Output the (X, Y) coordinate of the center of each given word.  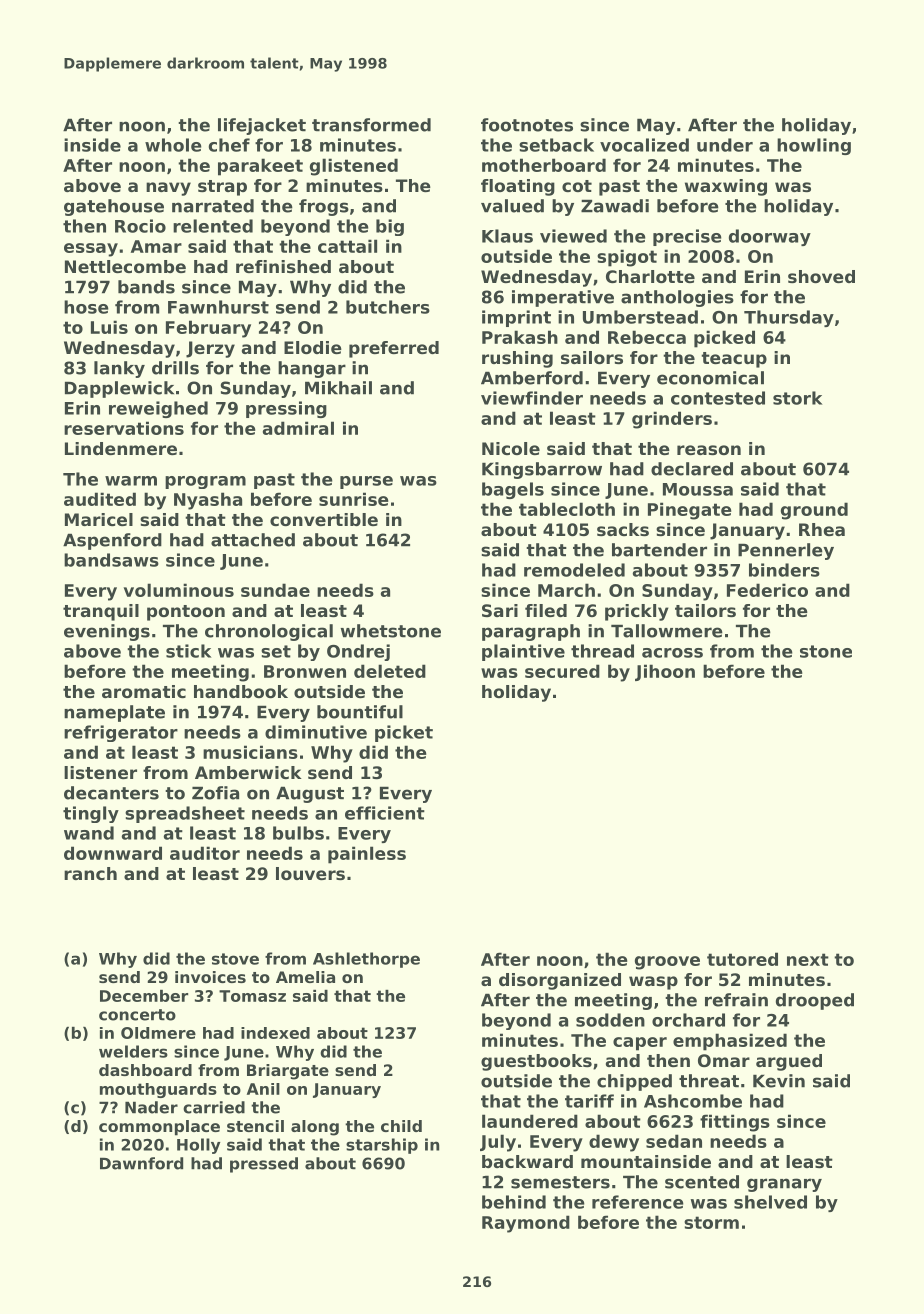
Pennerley (786, 551)
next (808, 959)
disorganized (560, 981)
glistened (354, 167)
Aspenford (112, 541)
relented (213, 226)
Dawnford (141, 1163)
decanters (111, 793)
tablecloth (567, 509)
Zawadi (615, 206)
